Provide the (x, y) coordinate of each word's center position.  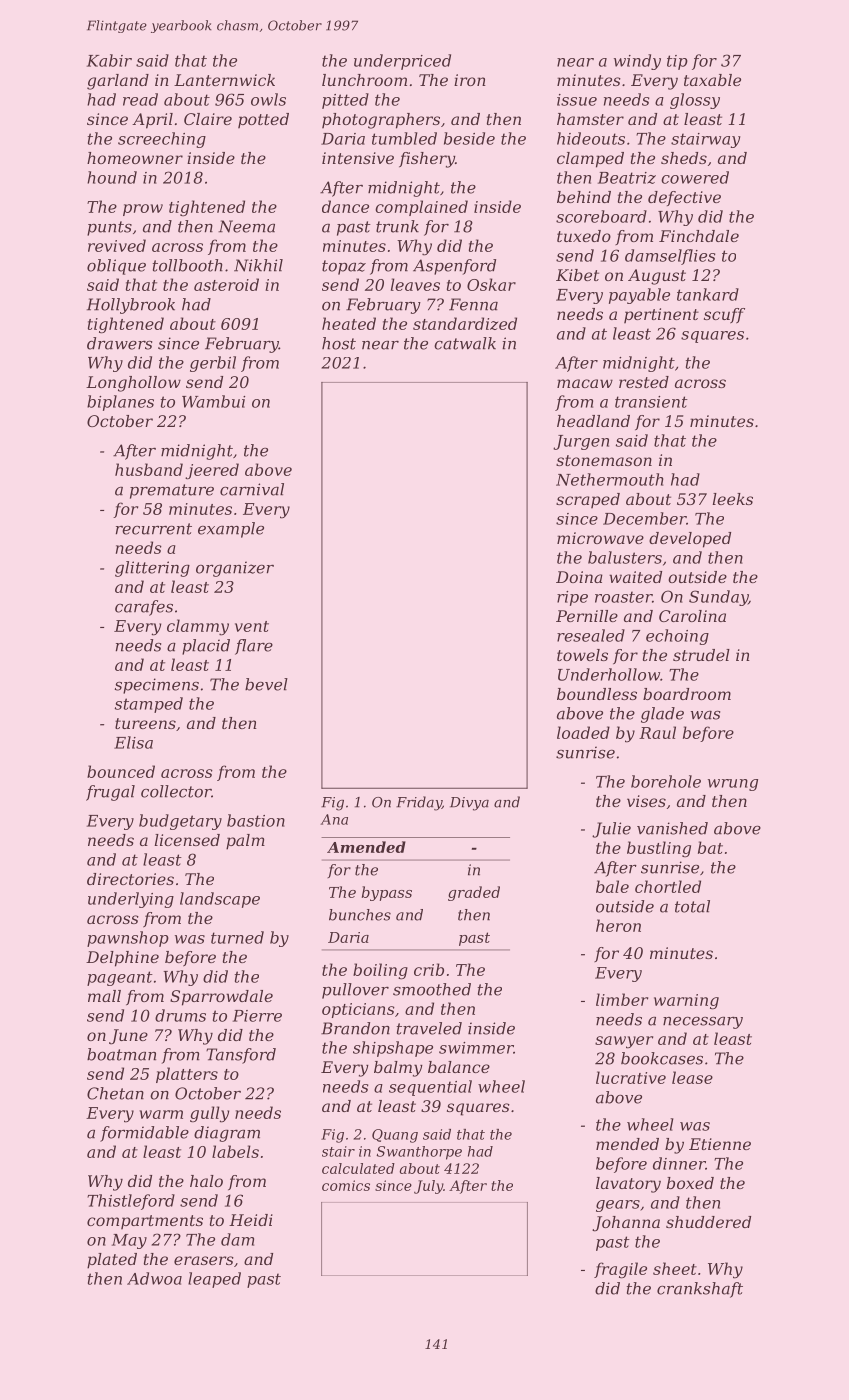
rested (644, 382)
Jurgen (581, 442)
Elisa (133, 742)
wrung (733, 785)
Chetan (115, 1093)
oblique (116, 267)
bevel (266, 684)
